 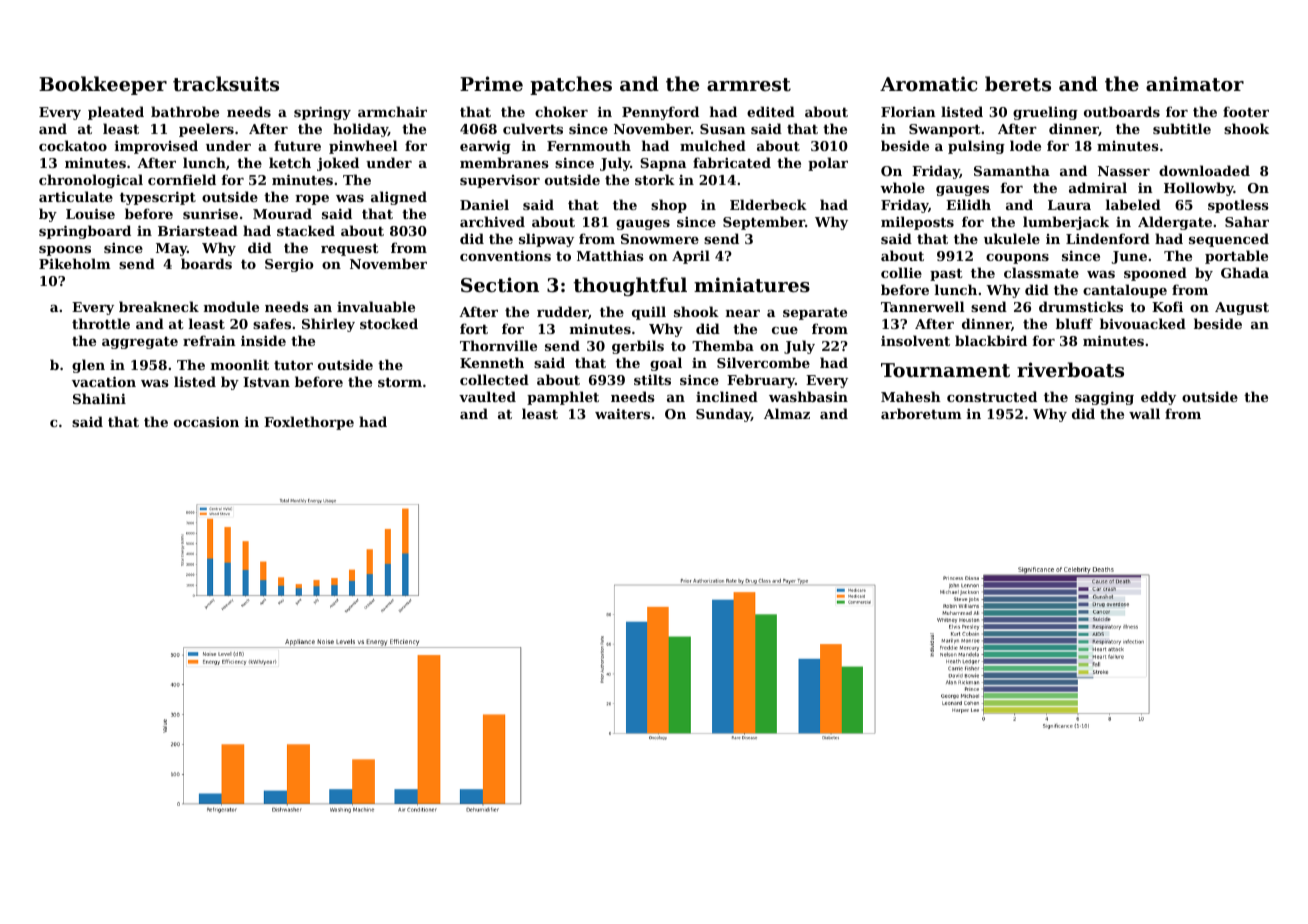 What do you see at coordinates (206, 422) in the screenshot?
I see `occasion` at bounding box center [206, 422].
